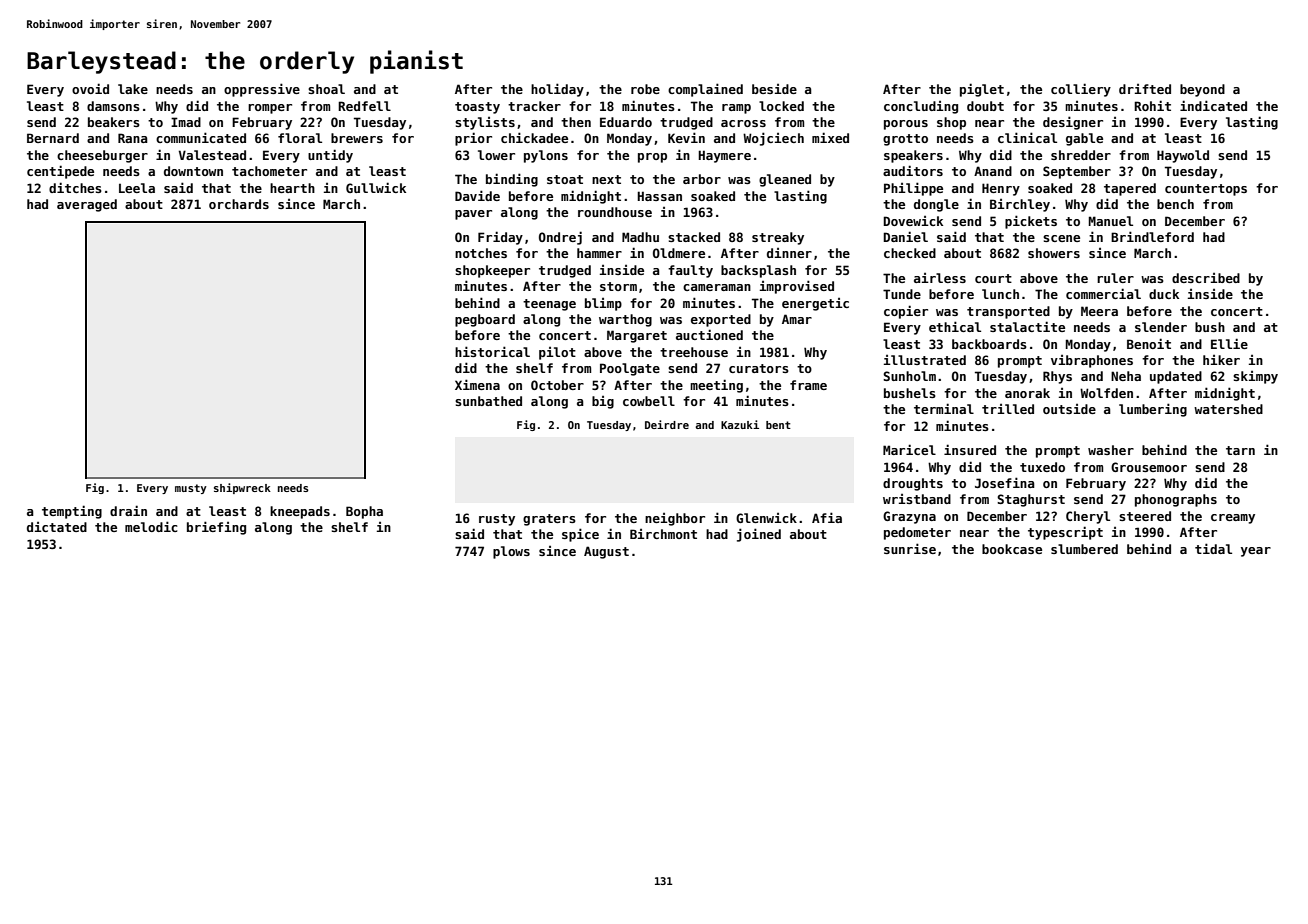  I want to click on watershed, so click(1228, 409).
